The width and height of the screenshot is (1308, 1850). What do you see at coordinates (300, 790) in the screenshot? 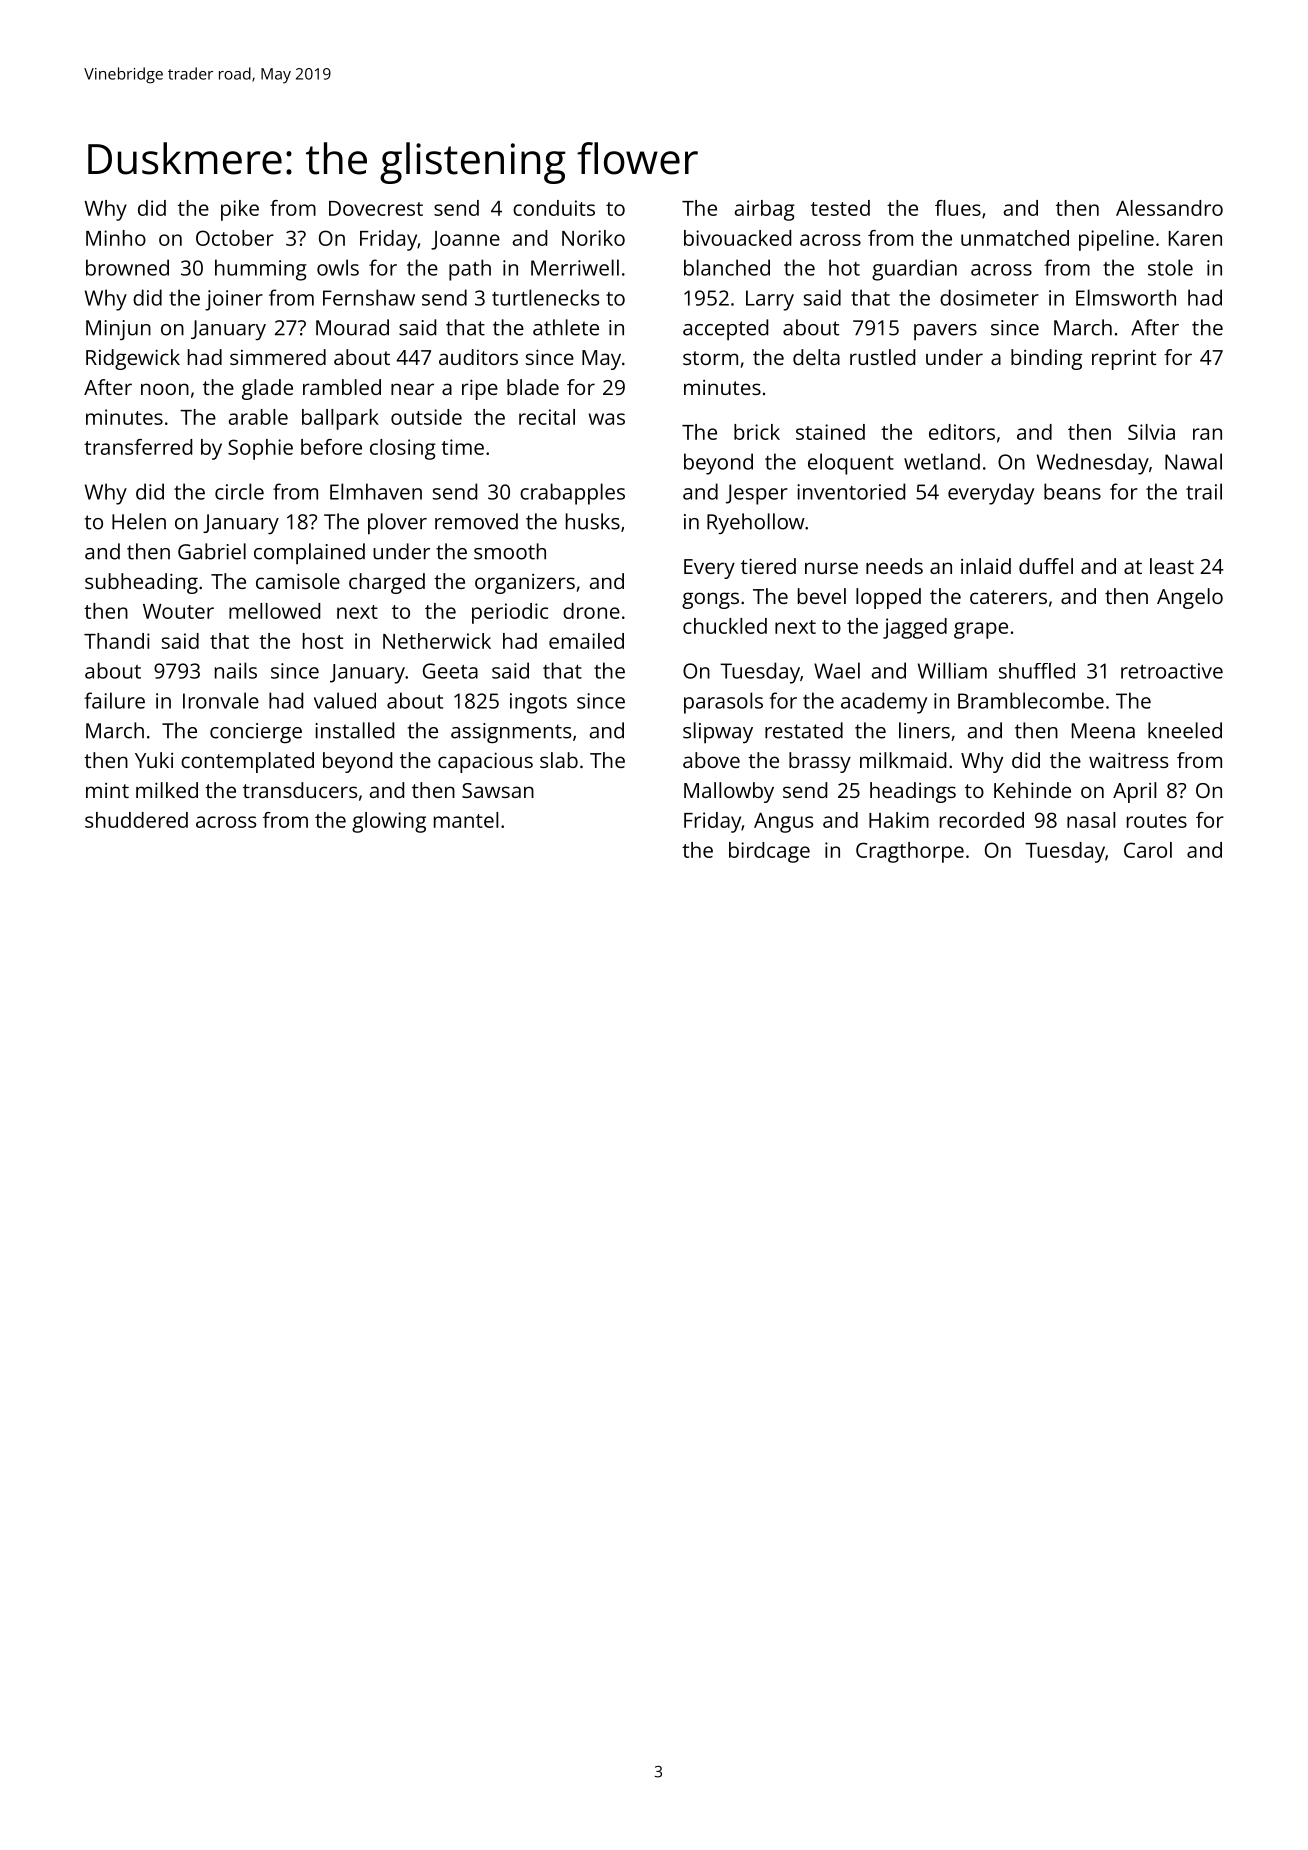
I see `transducers` at bounding box center [300, 790].
